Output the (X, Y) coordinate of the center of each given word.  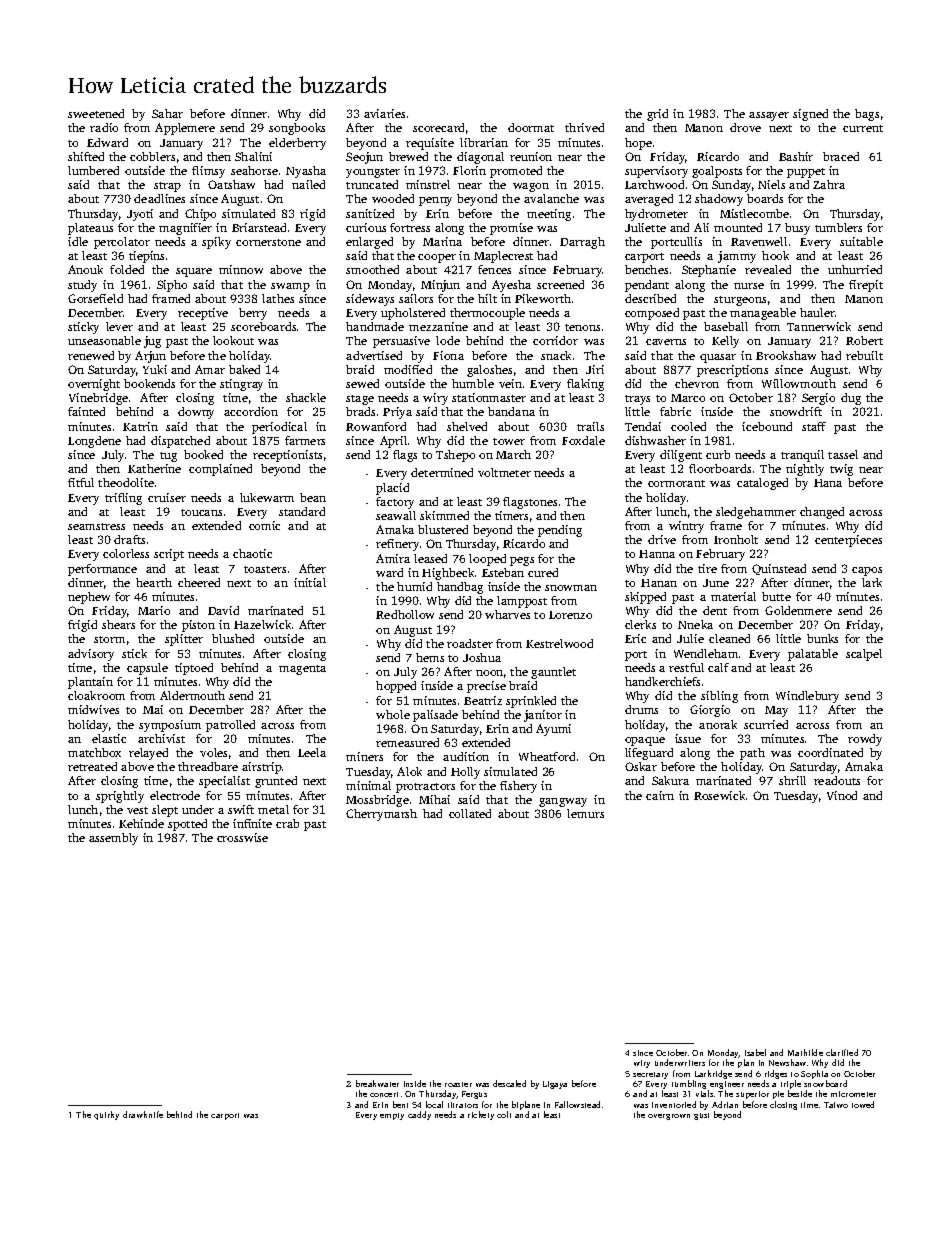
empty (392, 1116)
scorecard (438, 127)
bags (867, 115)
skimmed (444, 515)
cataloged (762, 484)
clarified (842, 1052)
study (82, 286)
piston (198, 626)
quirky (106, 1115)
